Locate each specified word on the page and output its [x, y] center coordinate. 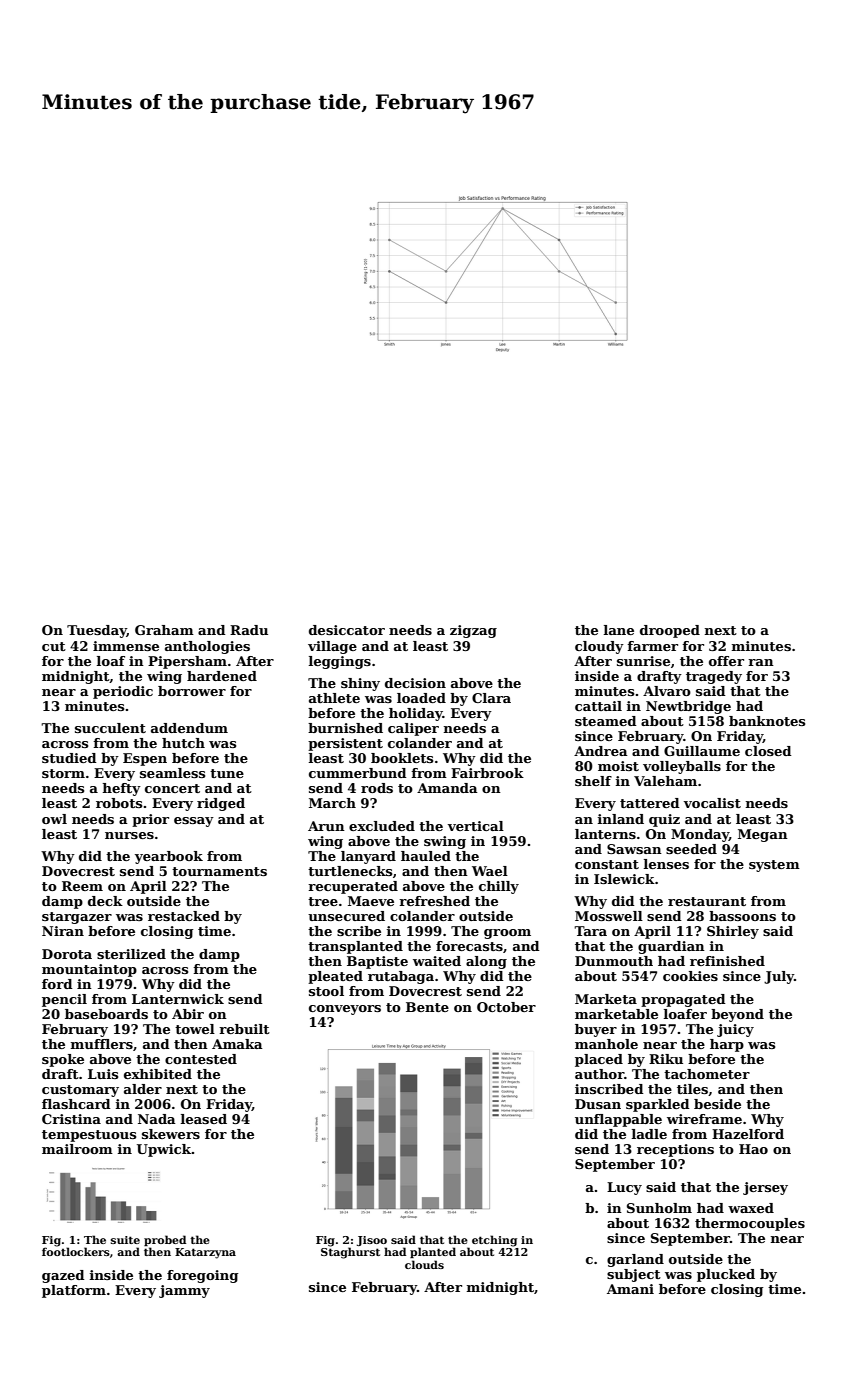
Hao [753, 1149]
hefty [122, 789]
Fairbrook [487, 773]
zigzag [473, 631]
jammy [184, 1291]
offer [726, 661]
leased [204, 1119]
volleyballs [682, 767]
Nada [157, 1119]
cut [54, 646]
